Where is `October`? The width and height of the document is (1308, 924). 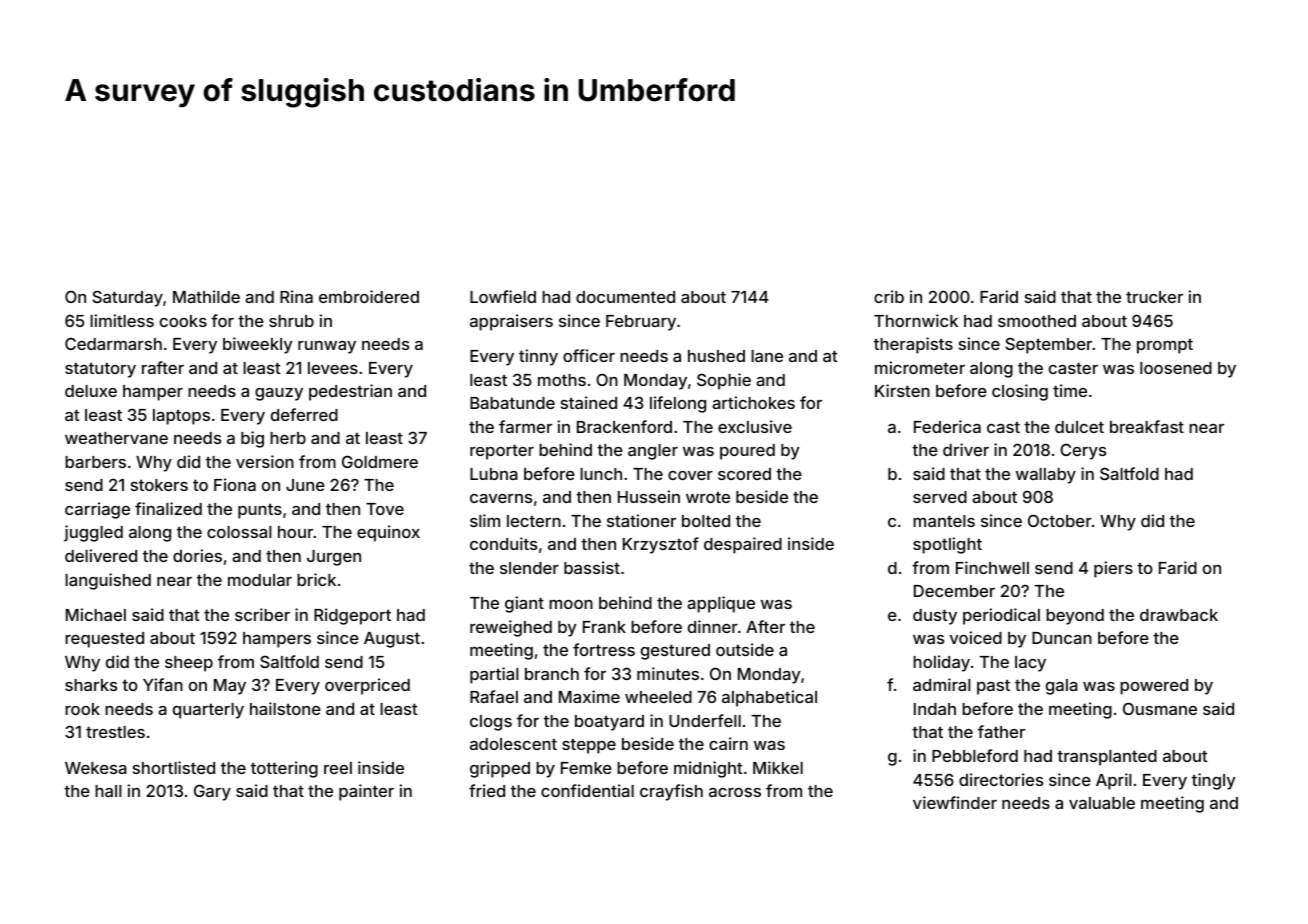 October is located at coordinates (1060, 520).
